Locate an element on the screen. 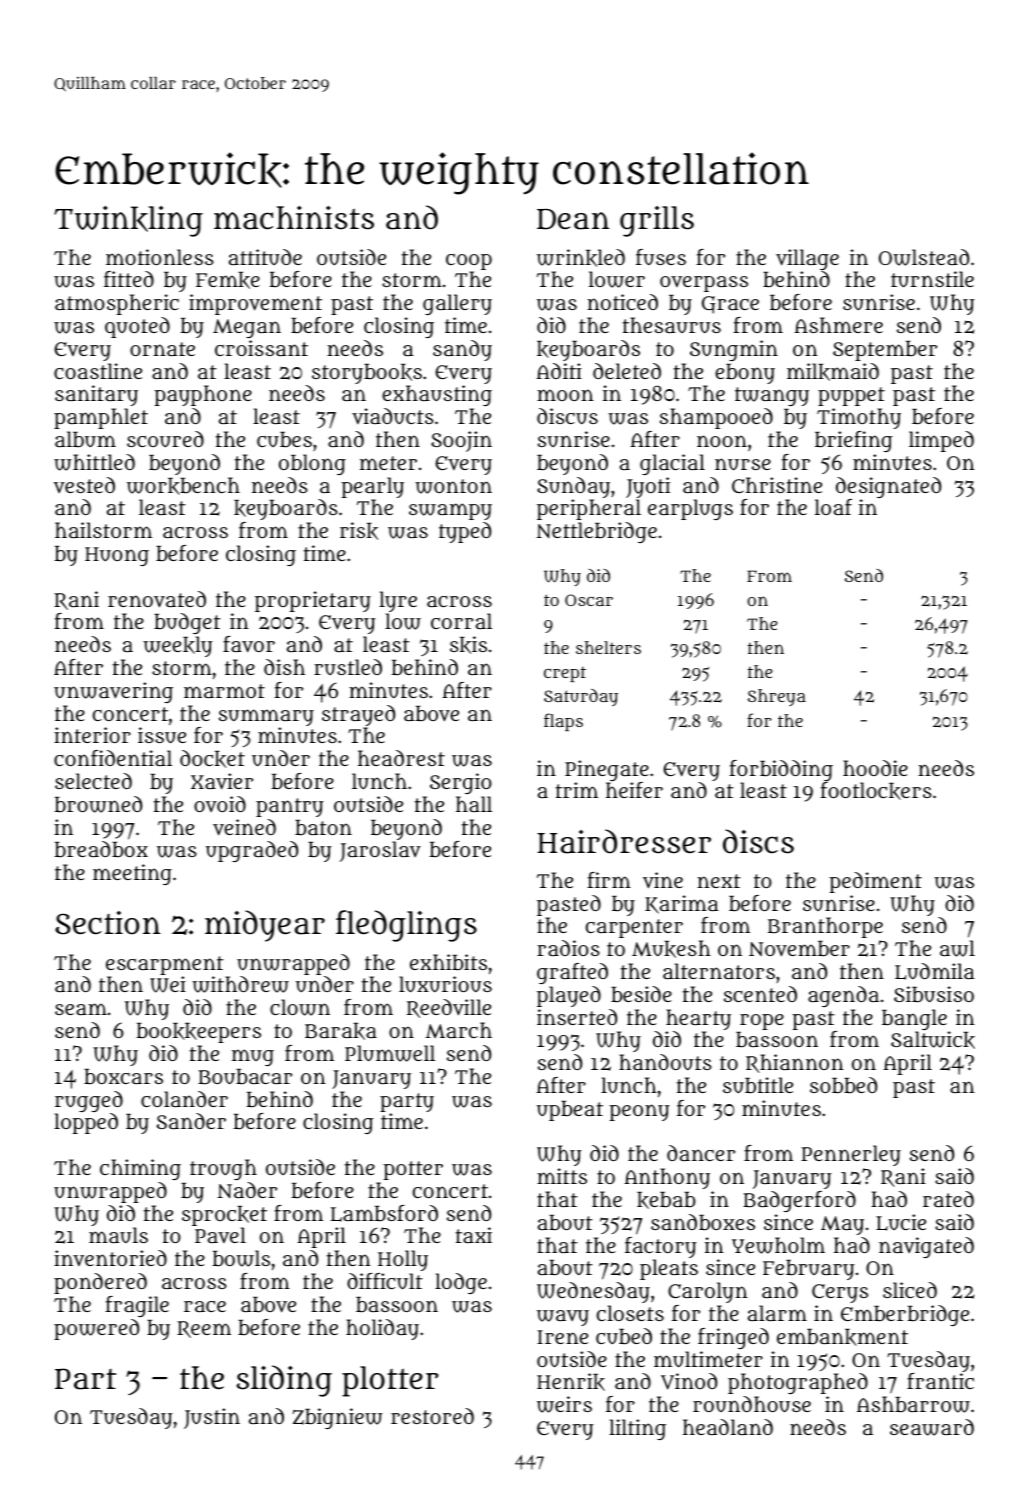  Owlstead is located at coordinates (924, 257).
